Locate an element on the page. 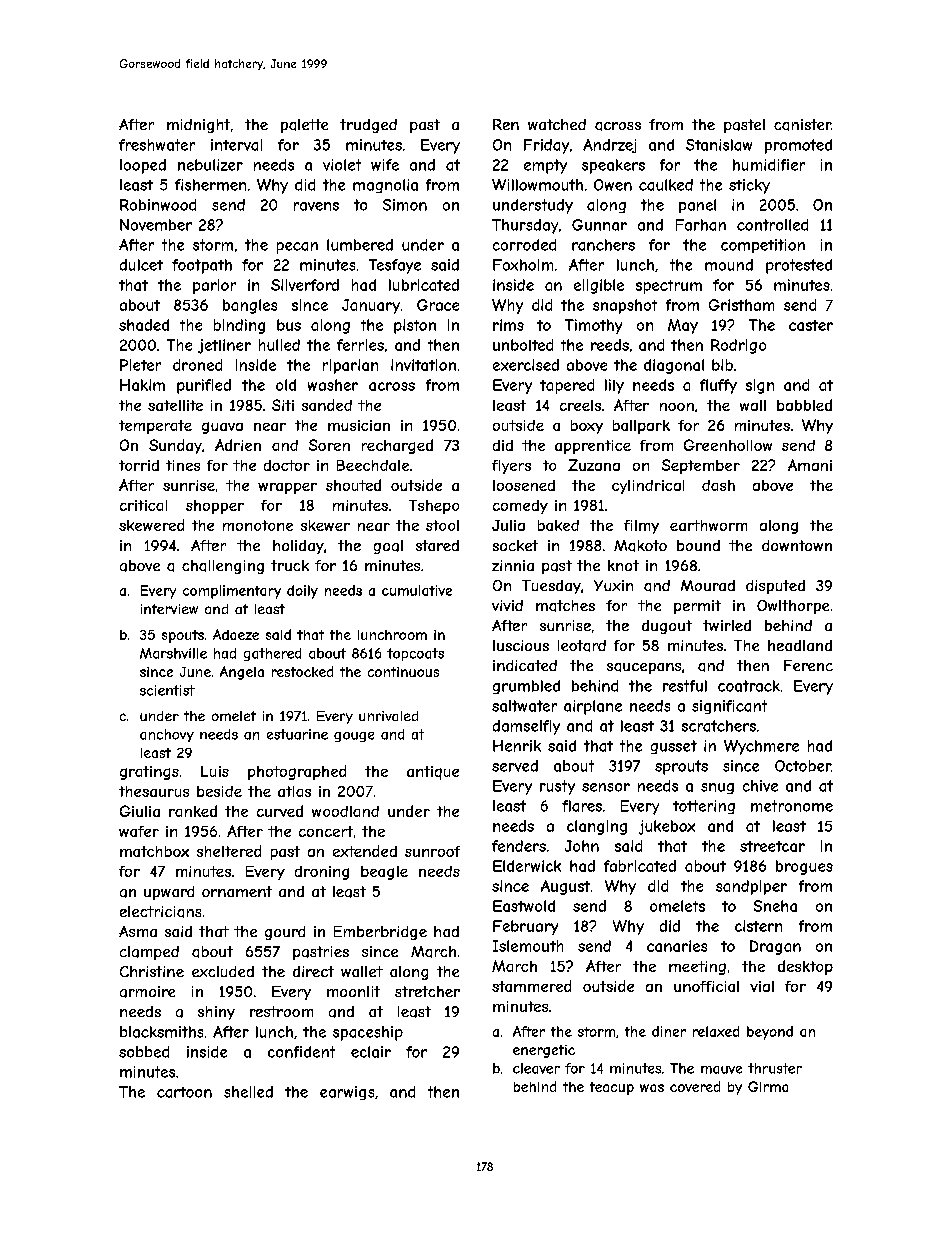  flyers is located at coordinates (511, 467).
